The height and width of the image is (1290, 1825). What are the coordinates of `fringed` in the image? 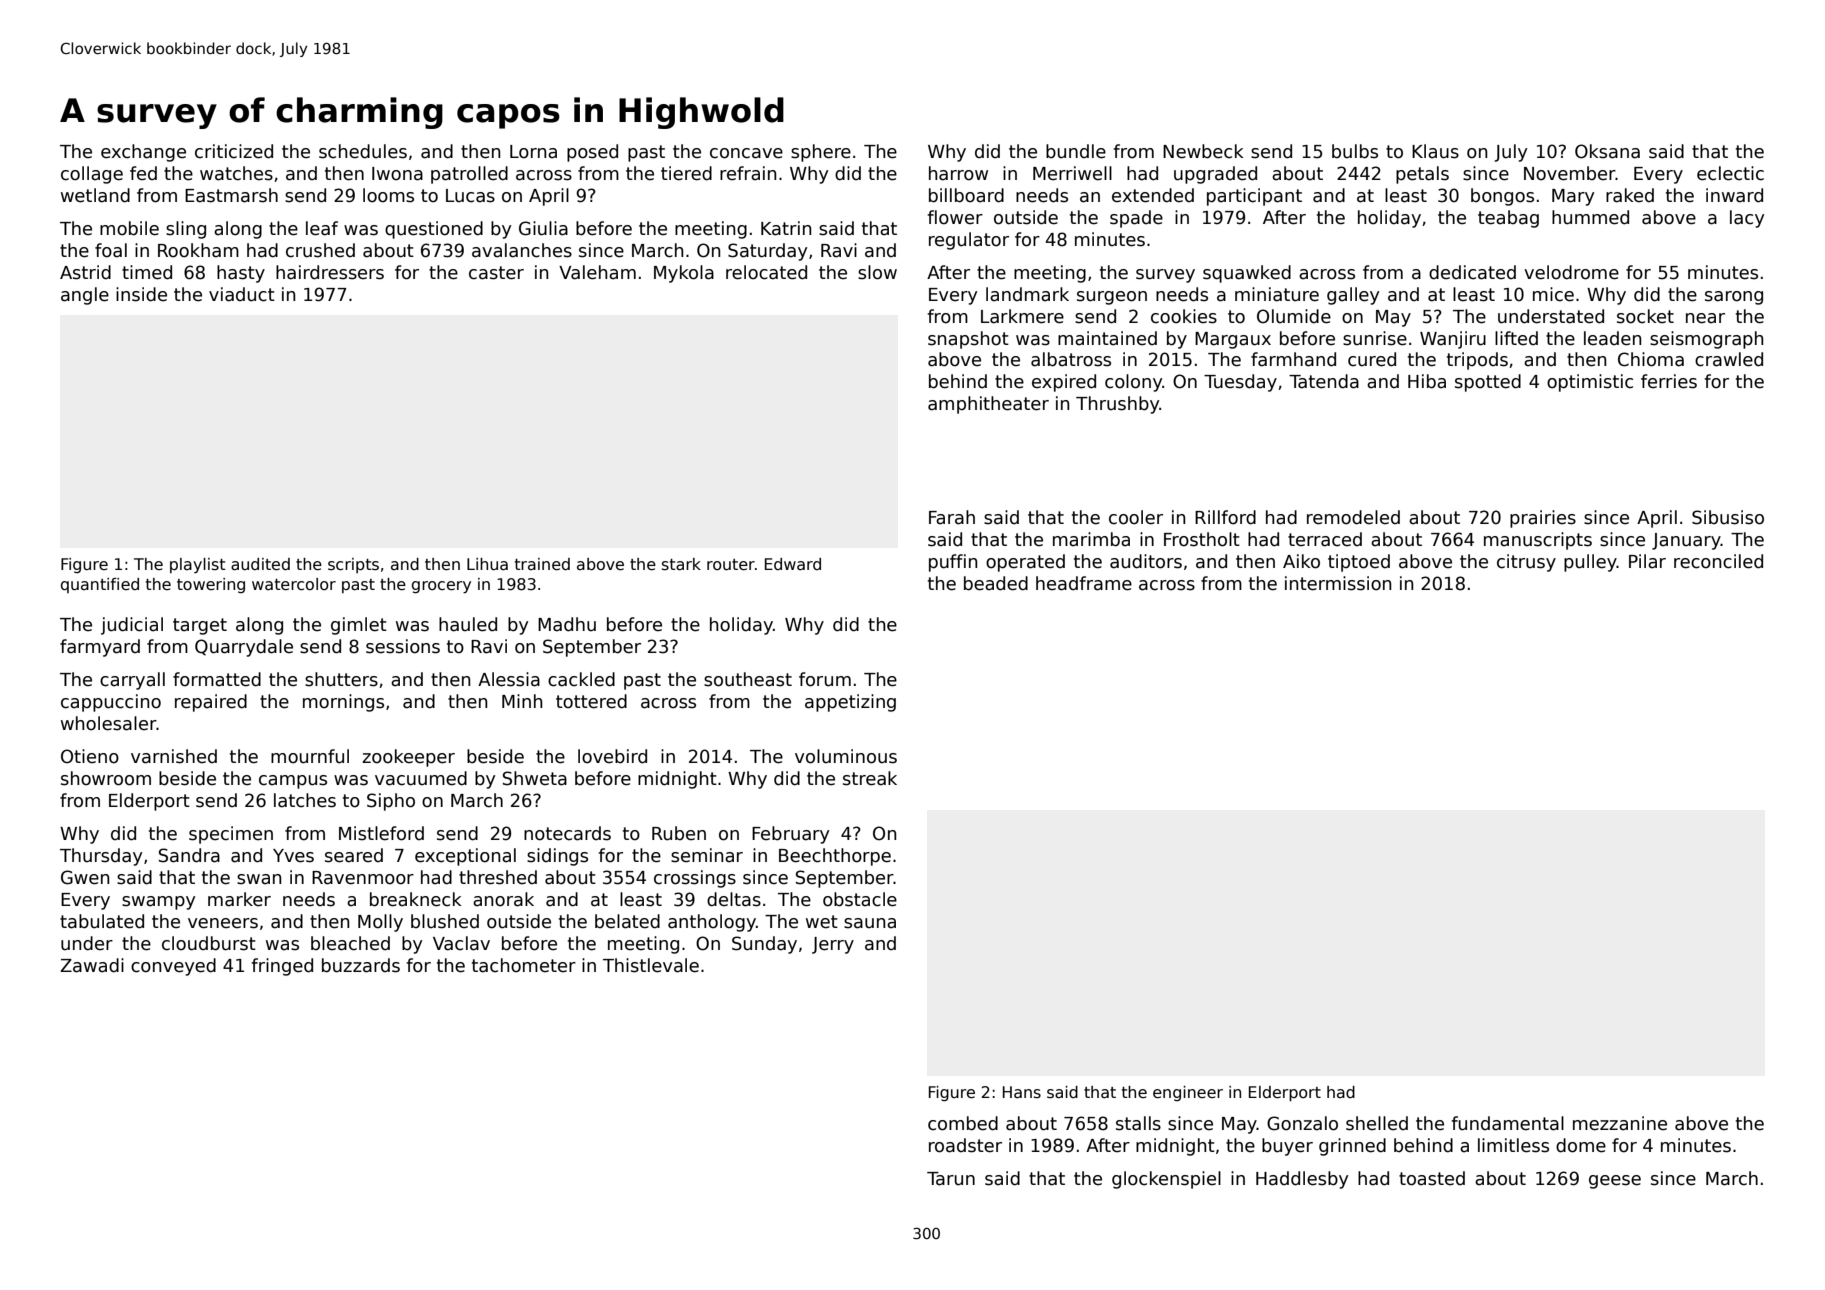 It's located at (282, 967).
